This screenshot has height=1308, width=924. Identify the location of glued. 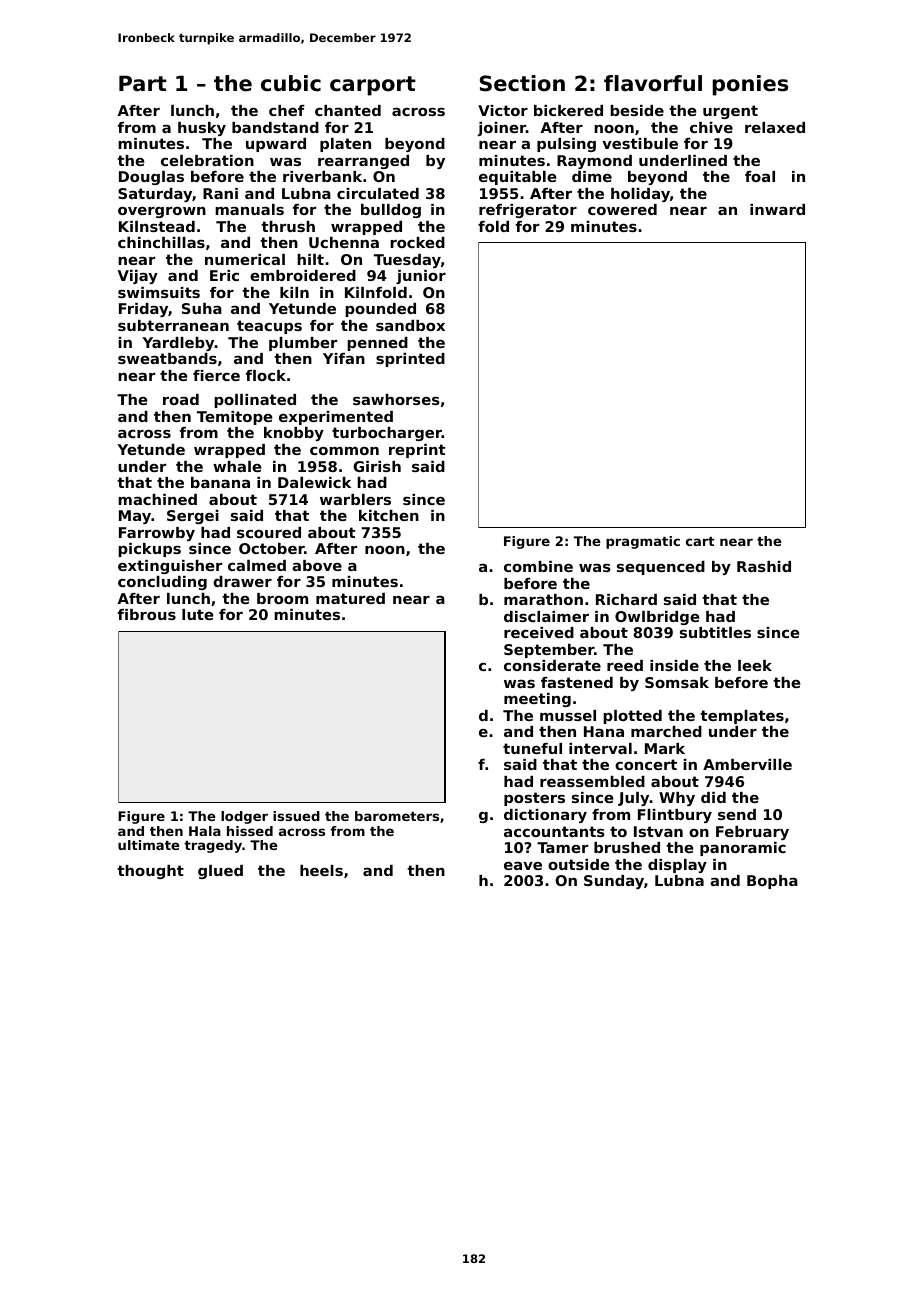
(220, 872).
